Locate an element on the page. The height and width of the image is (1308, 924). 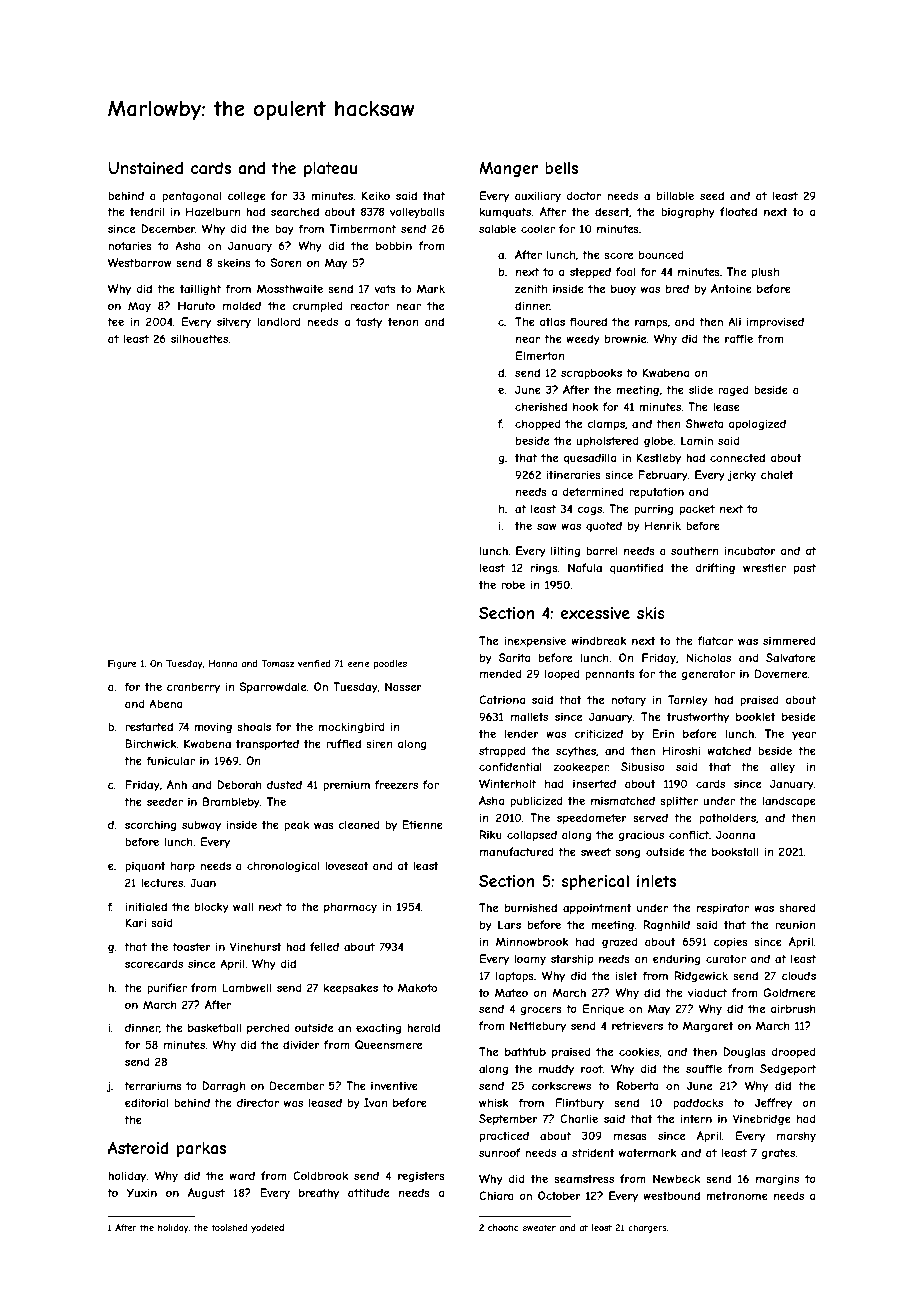
plateau is located at coordinates (330, 169).
